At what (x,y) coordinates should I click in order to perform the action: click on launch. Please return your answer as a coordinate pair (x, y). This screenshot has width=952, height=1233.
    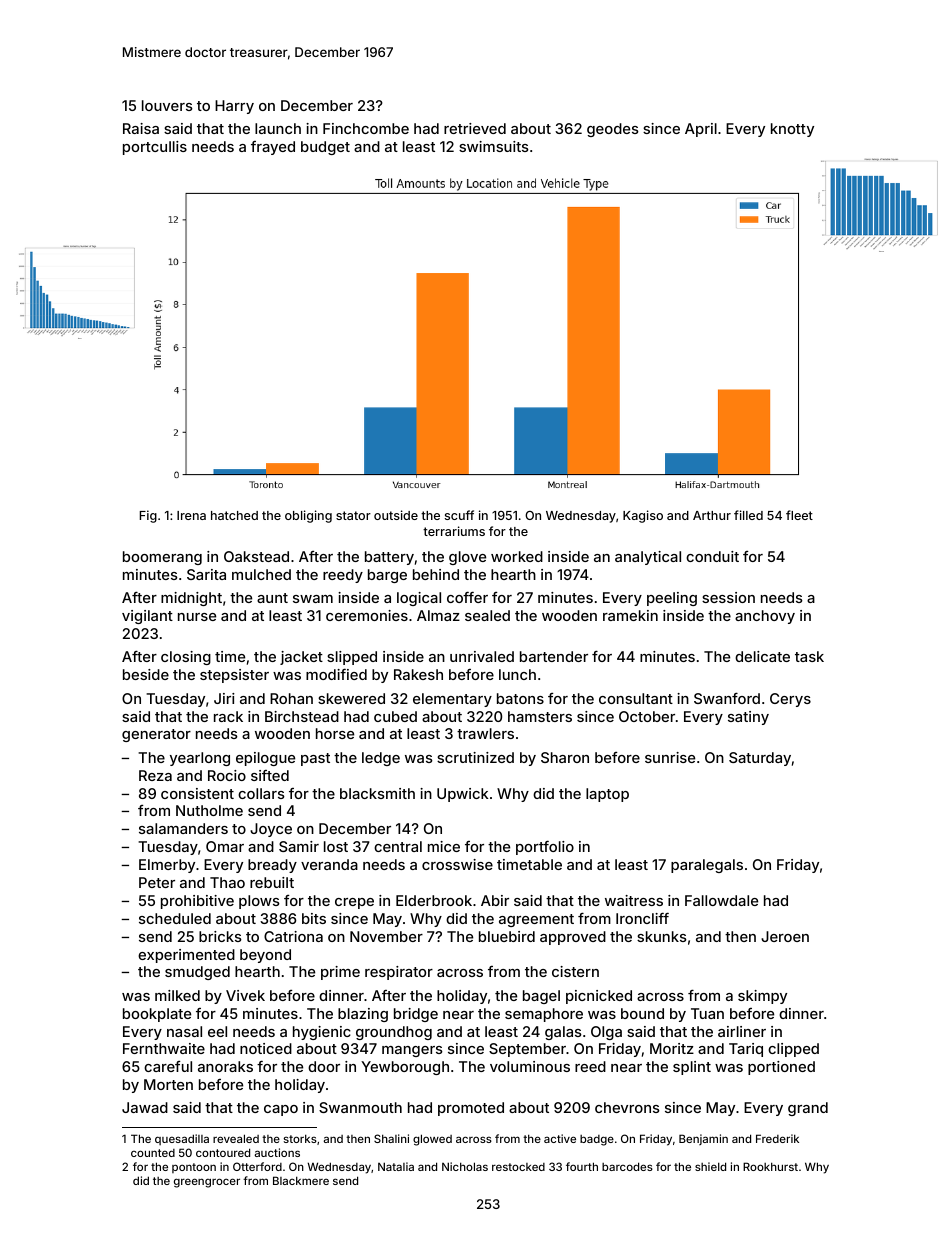
    Looking at the image, I should click on (278, 128).
